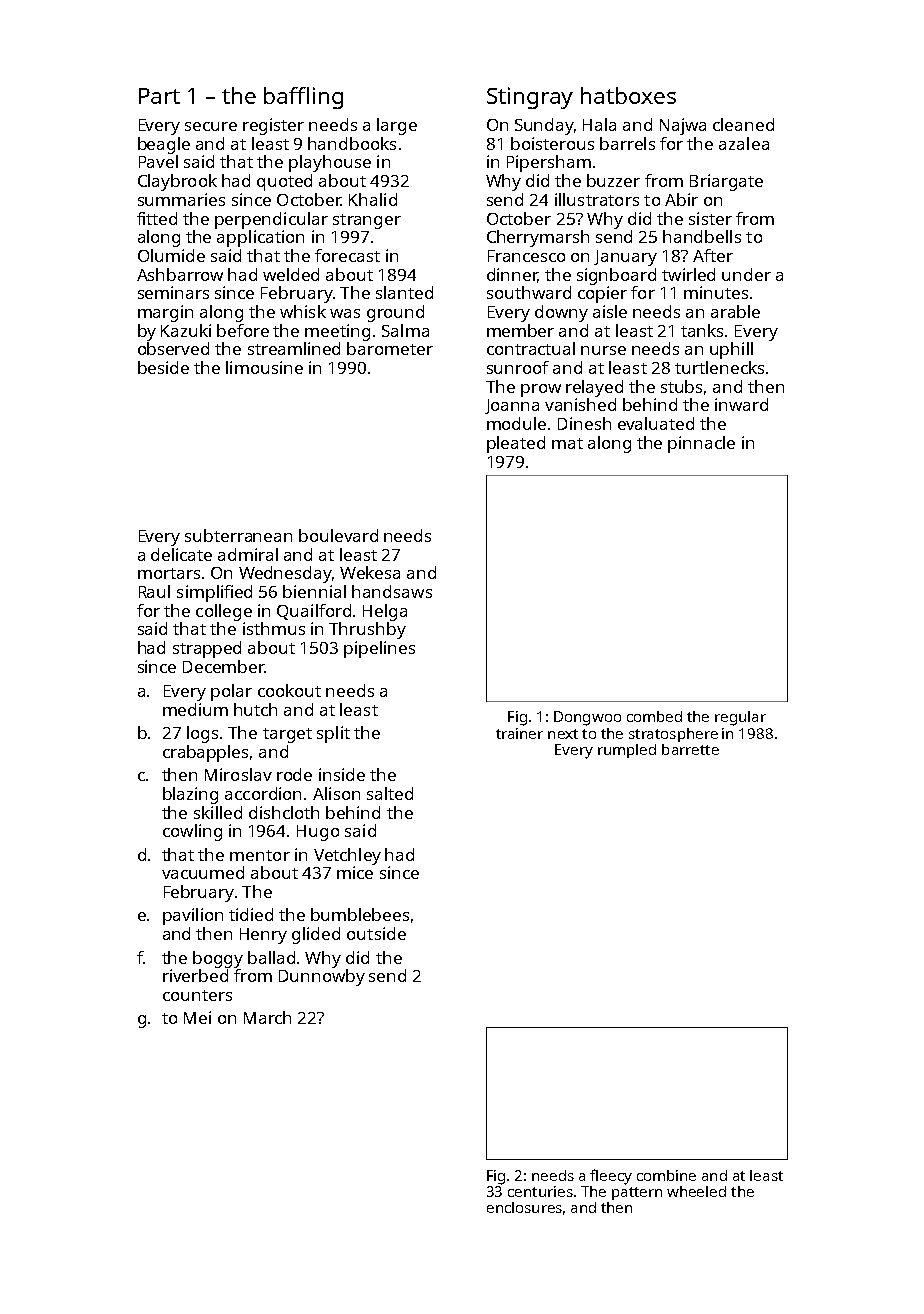 The image size is (924, 1314). I want to click on enclosures, so click(524, 1207).
